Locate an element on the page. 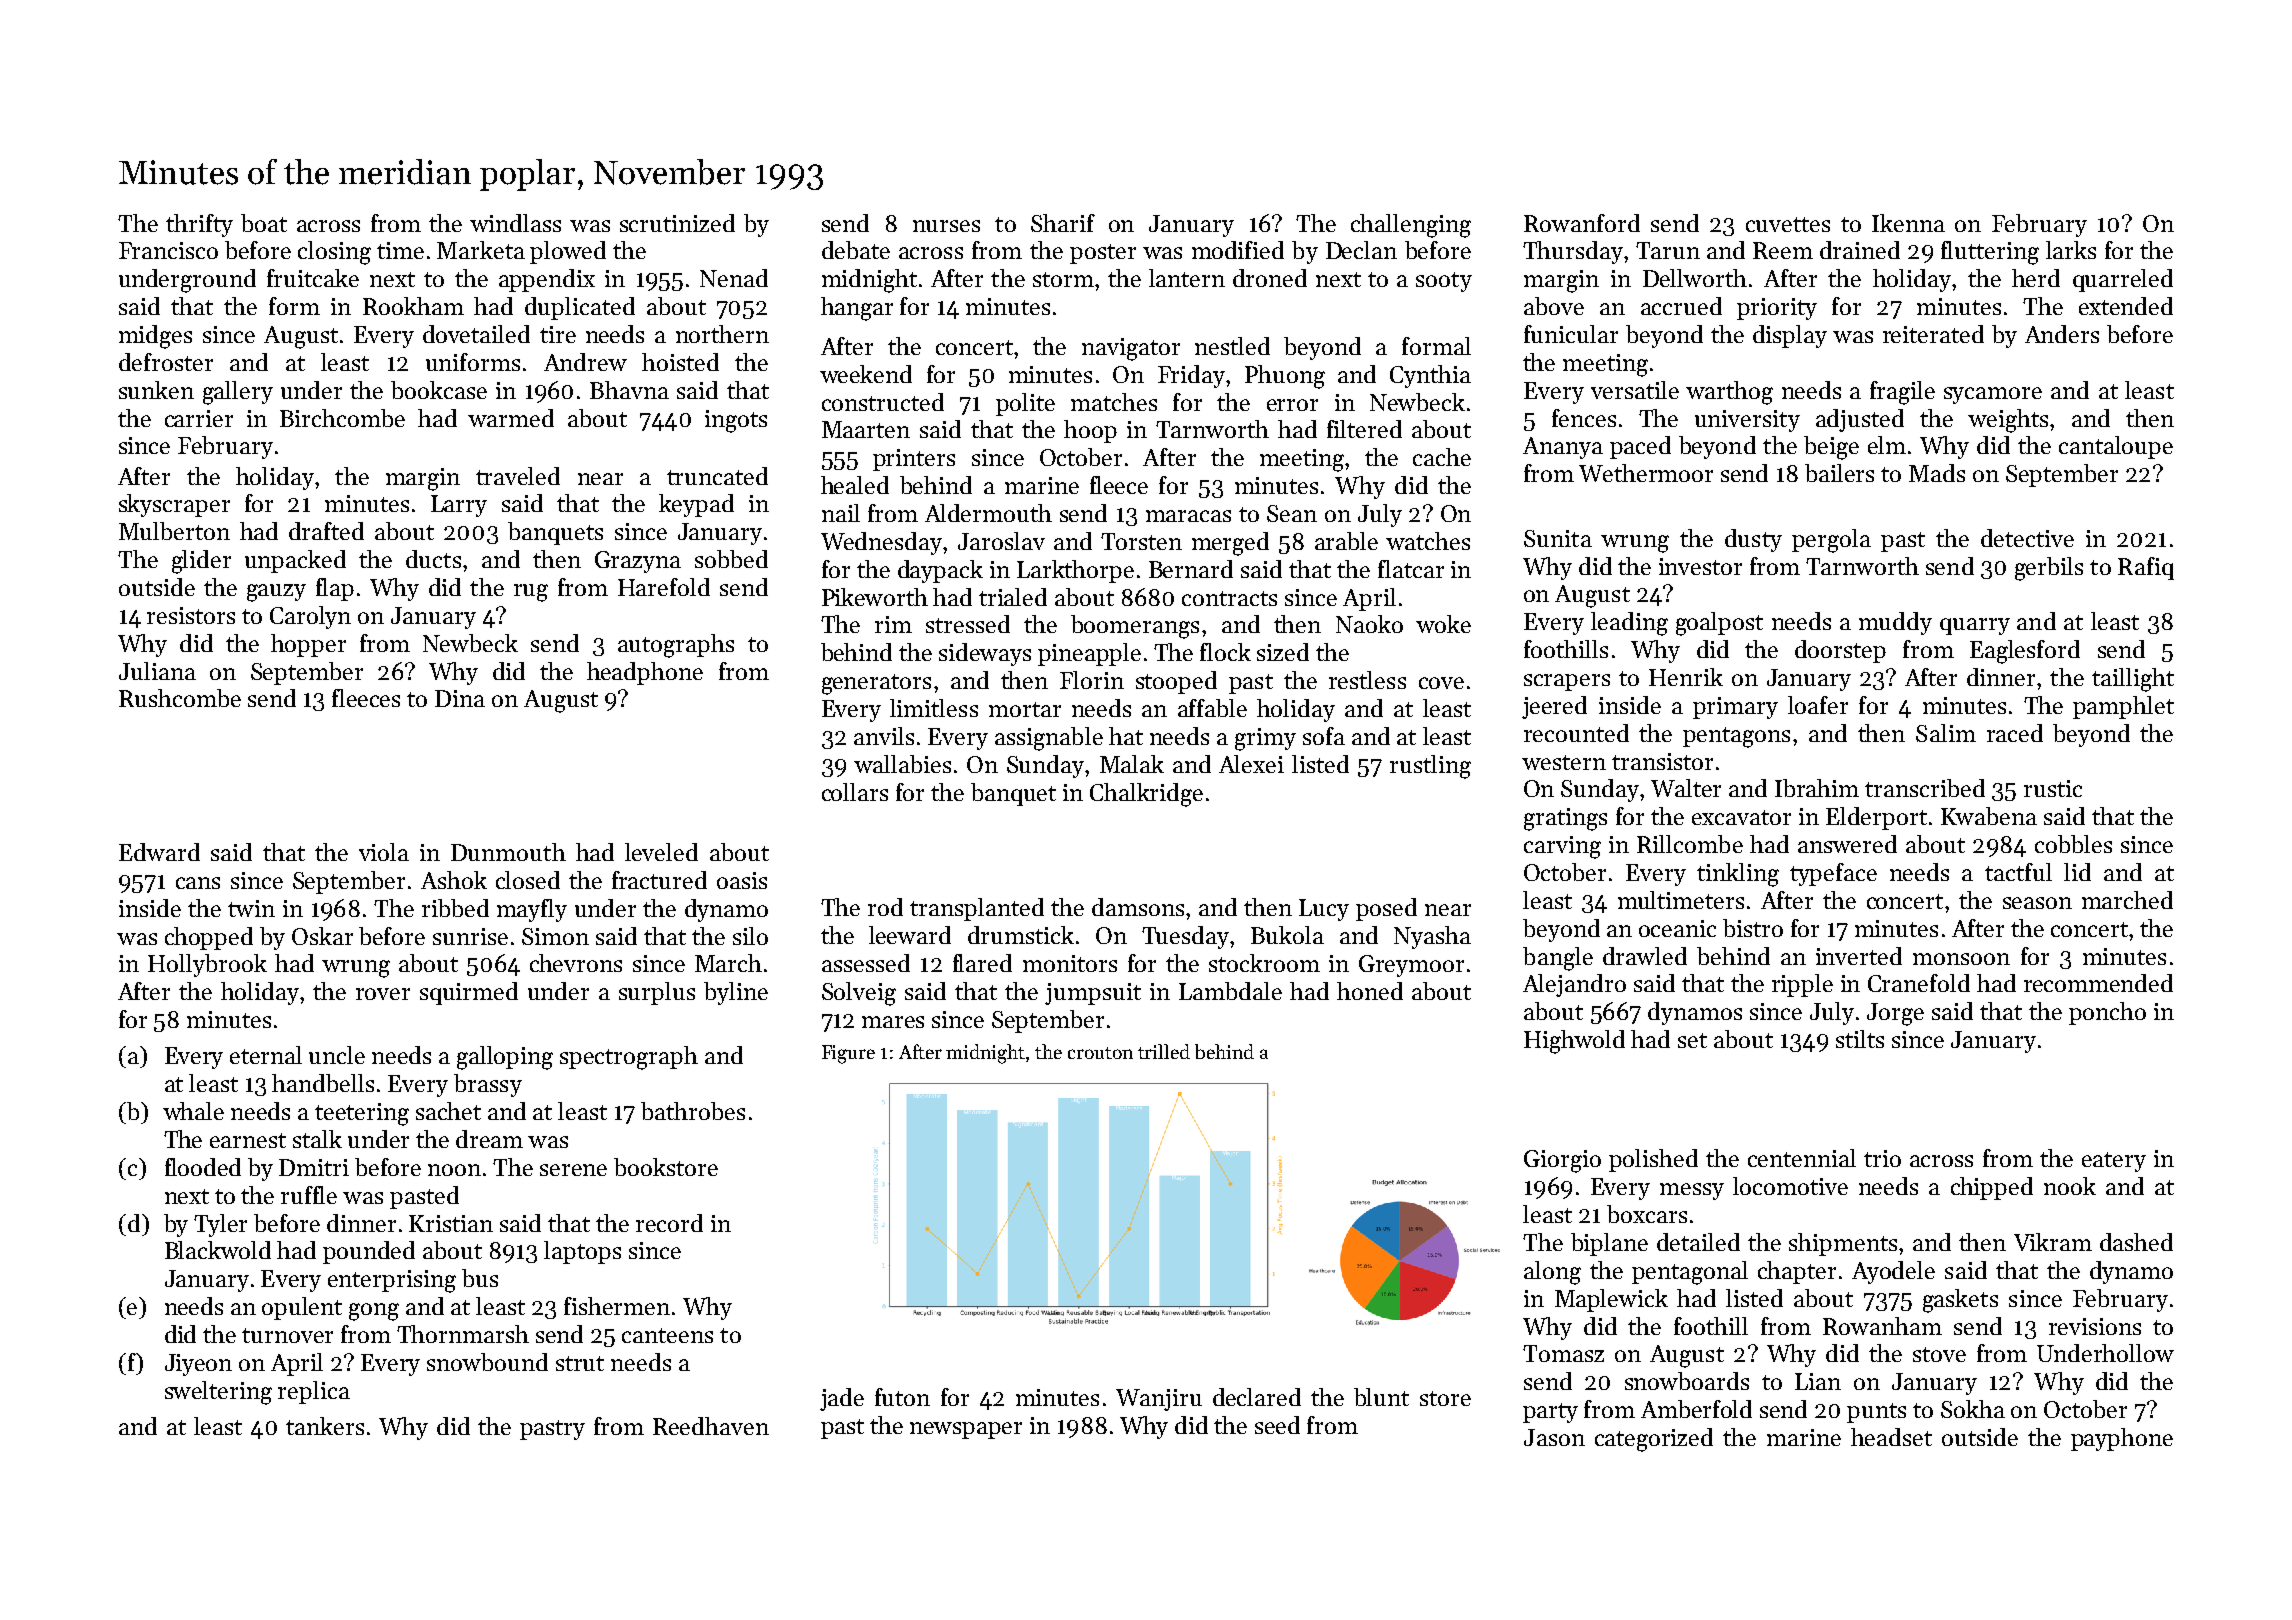 The height and width of the page is (1620, 2292). Alexei is located at coordinates (1251, 764).
